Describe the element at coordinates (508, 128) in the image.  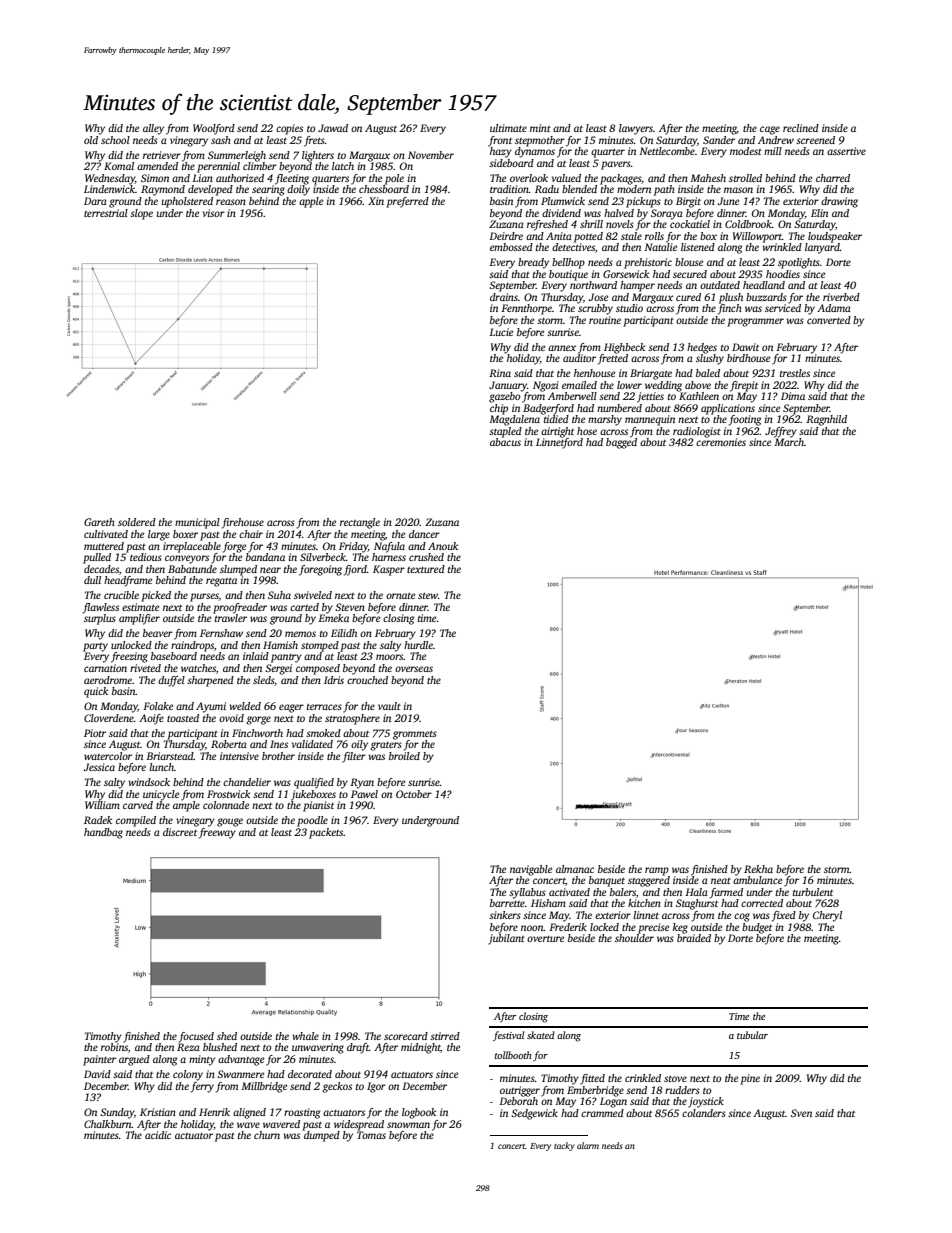
I see `ultimate` at that location.
